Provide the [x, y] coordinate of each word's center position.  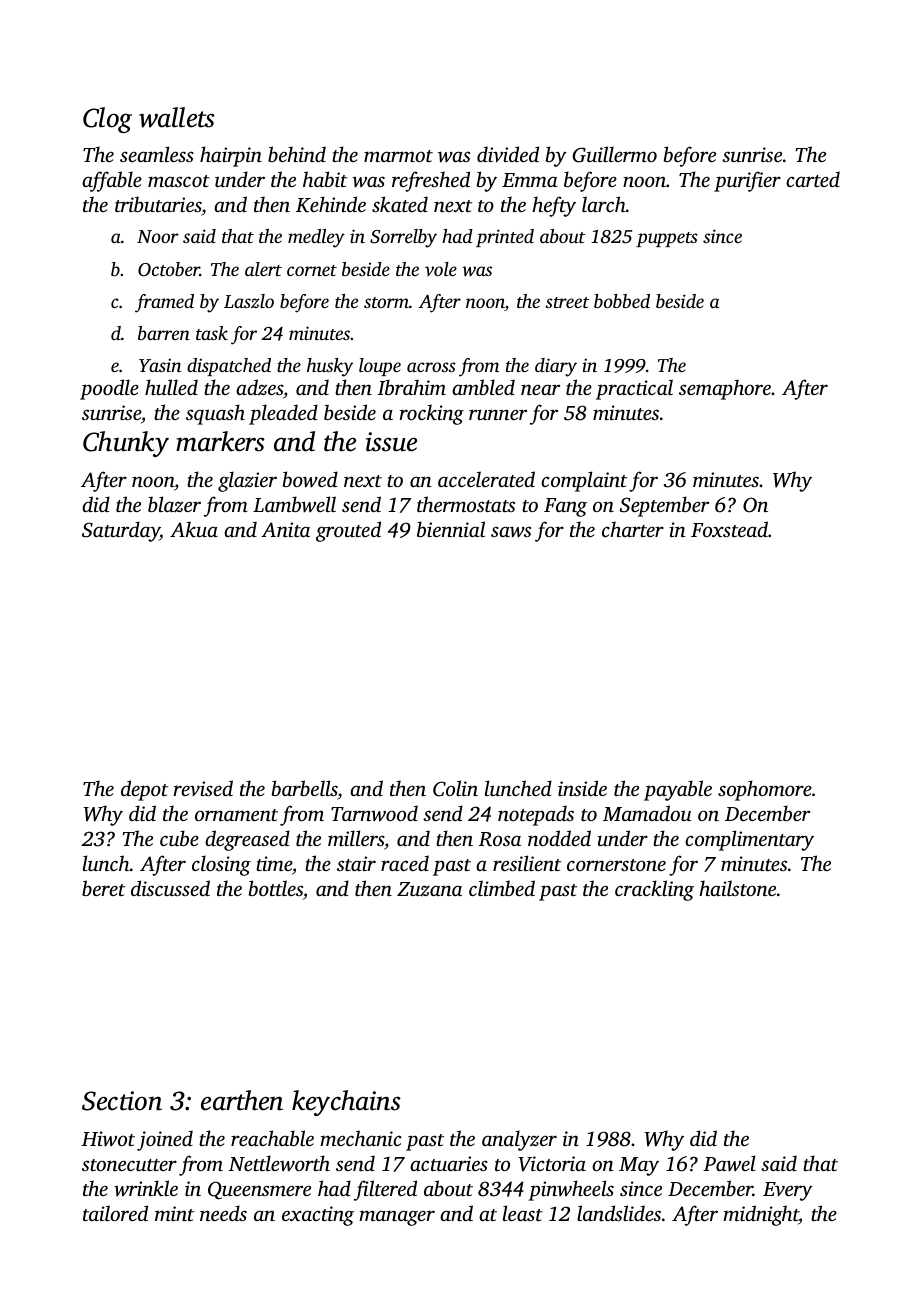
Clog [107, 120]
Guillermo [615, 154]
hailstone [737, 888]
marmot [398, 156]
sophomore [765, 790]
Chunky [126, 444]
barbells [304, 788]
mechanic [361, 1138]
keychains [346, 1103]
